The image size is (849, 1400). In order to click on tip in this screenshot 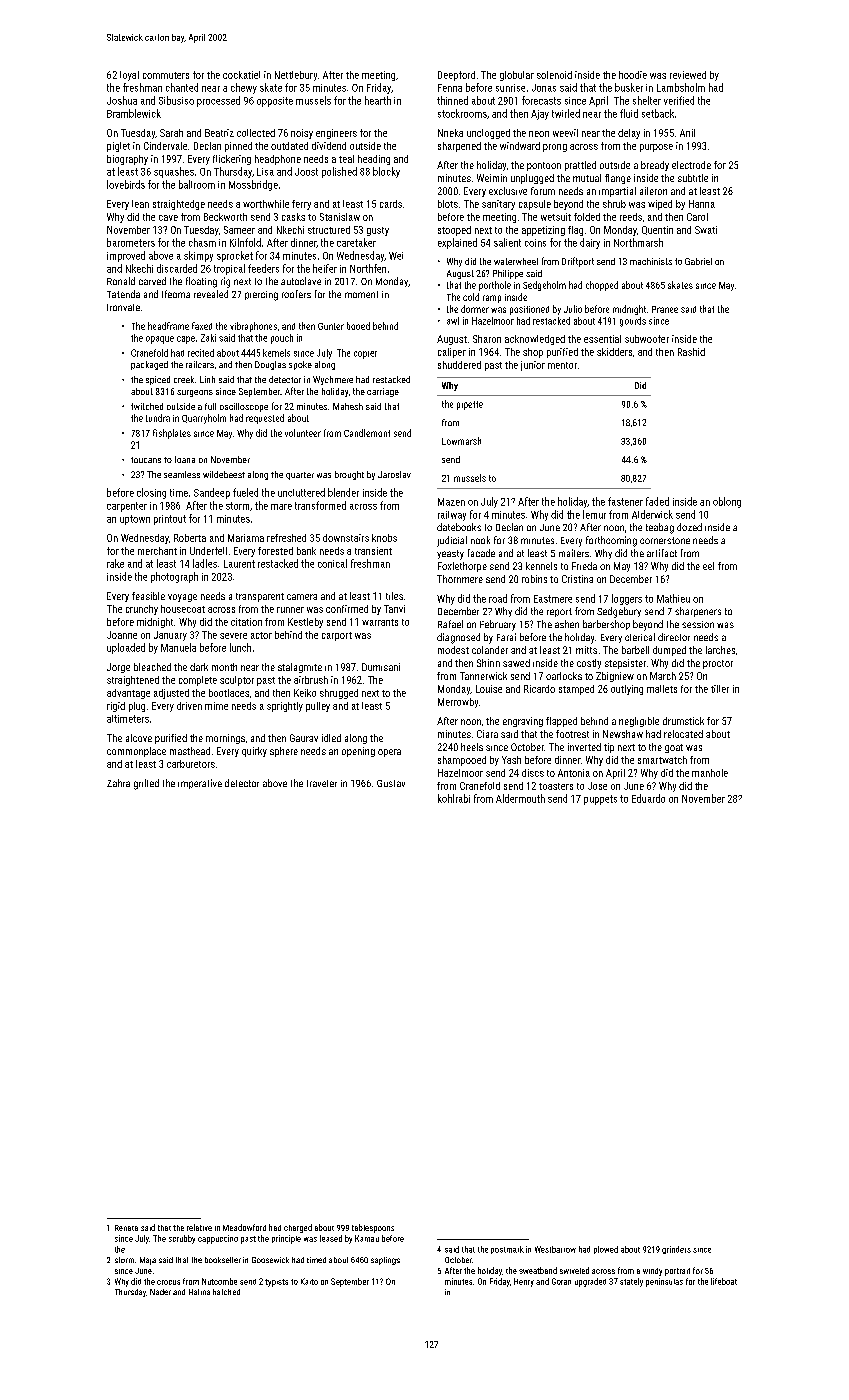, I will do `click(609, 748)`.
